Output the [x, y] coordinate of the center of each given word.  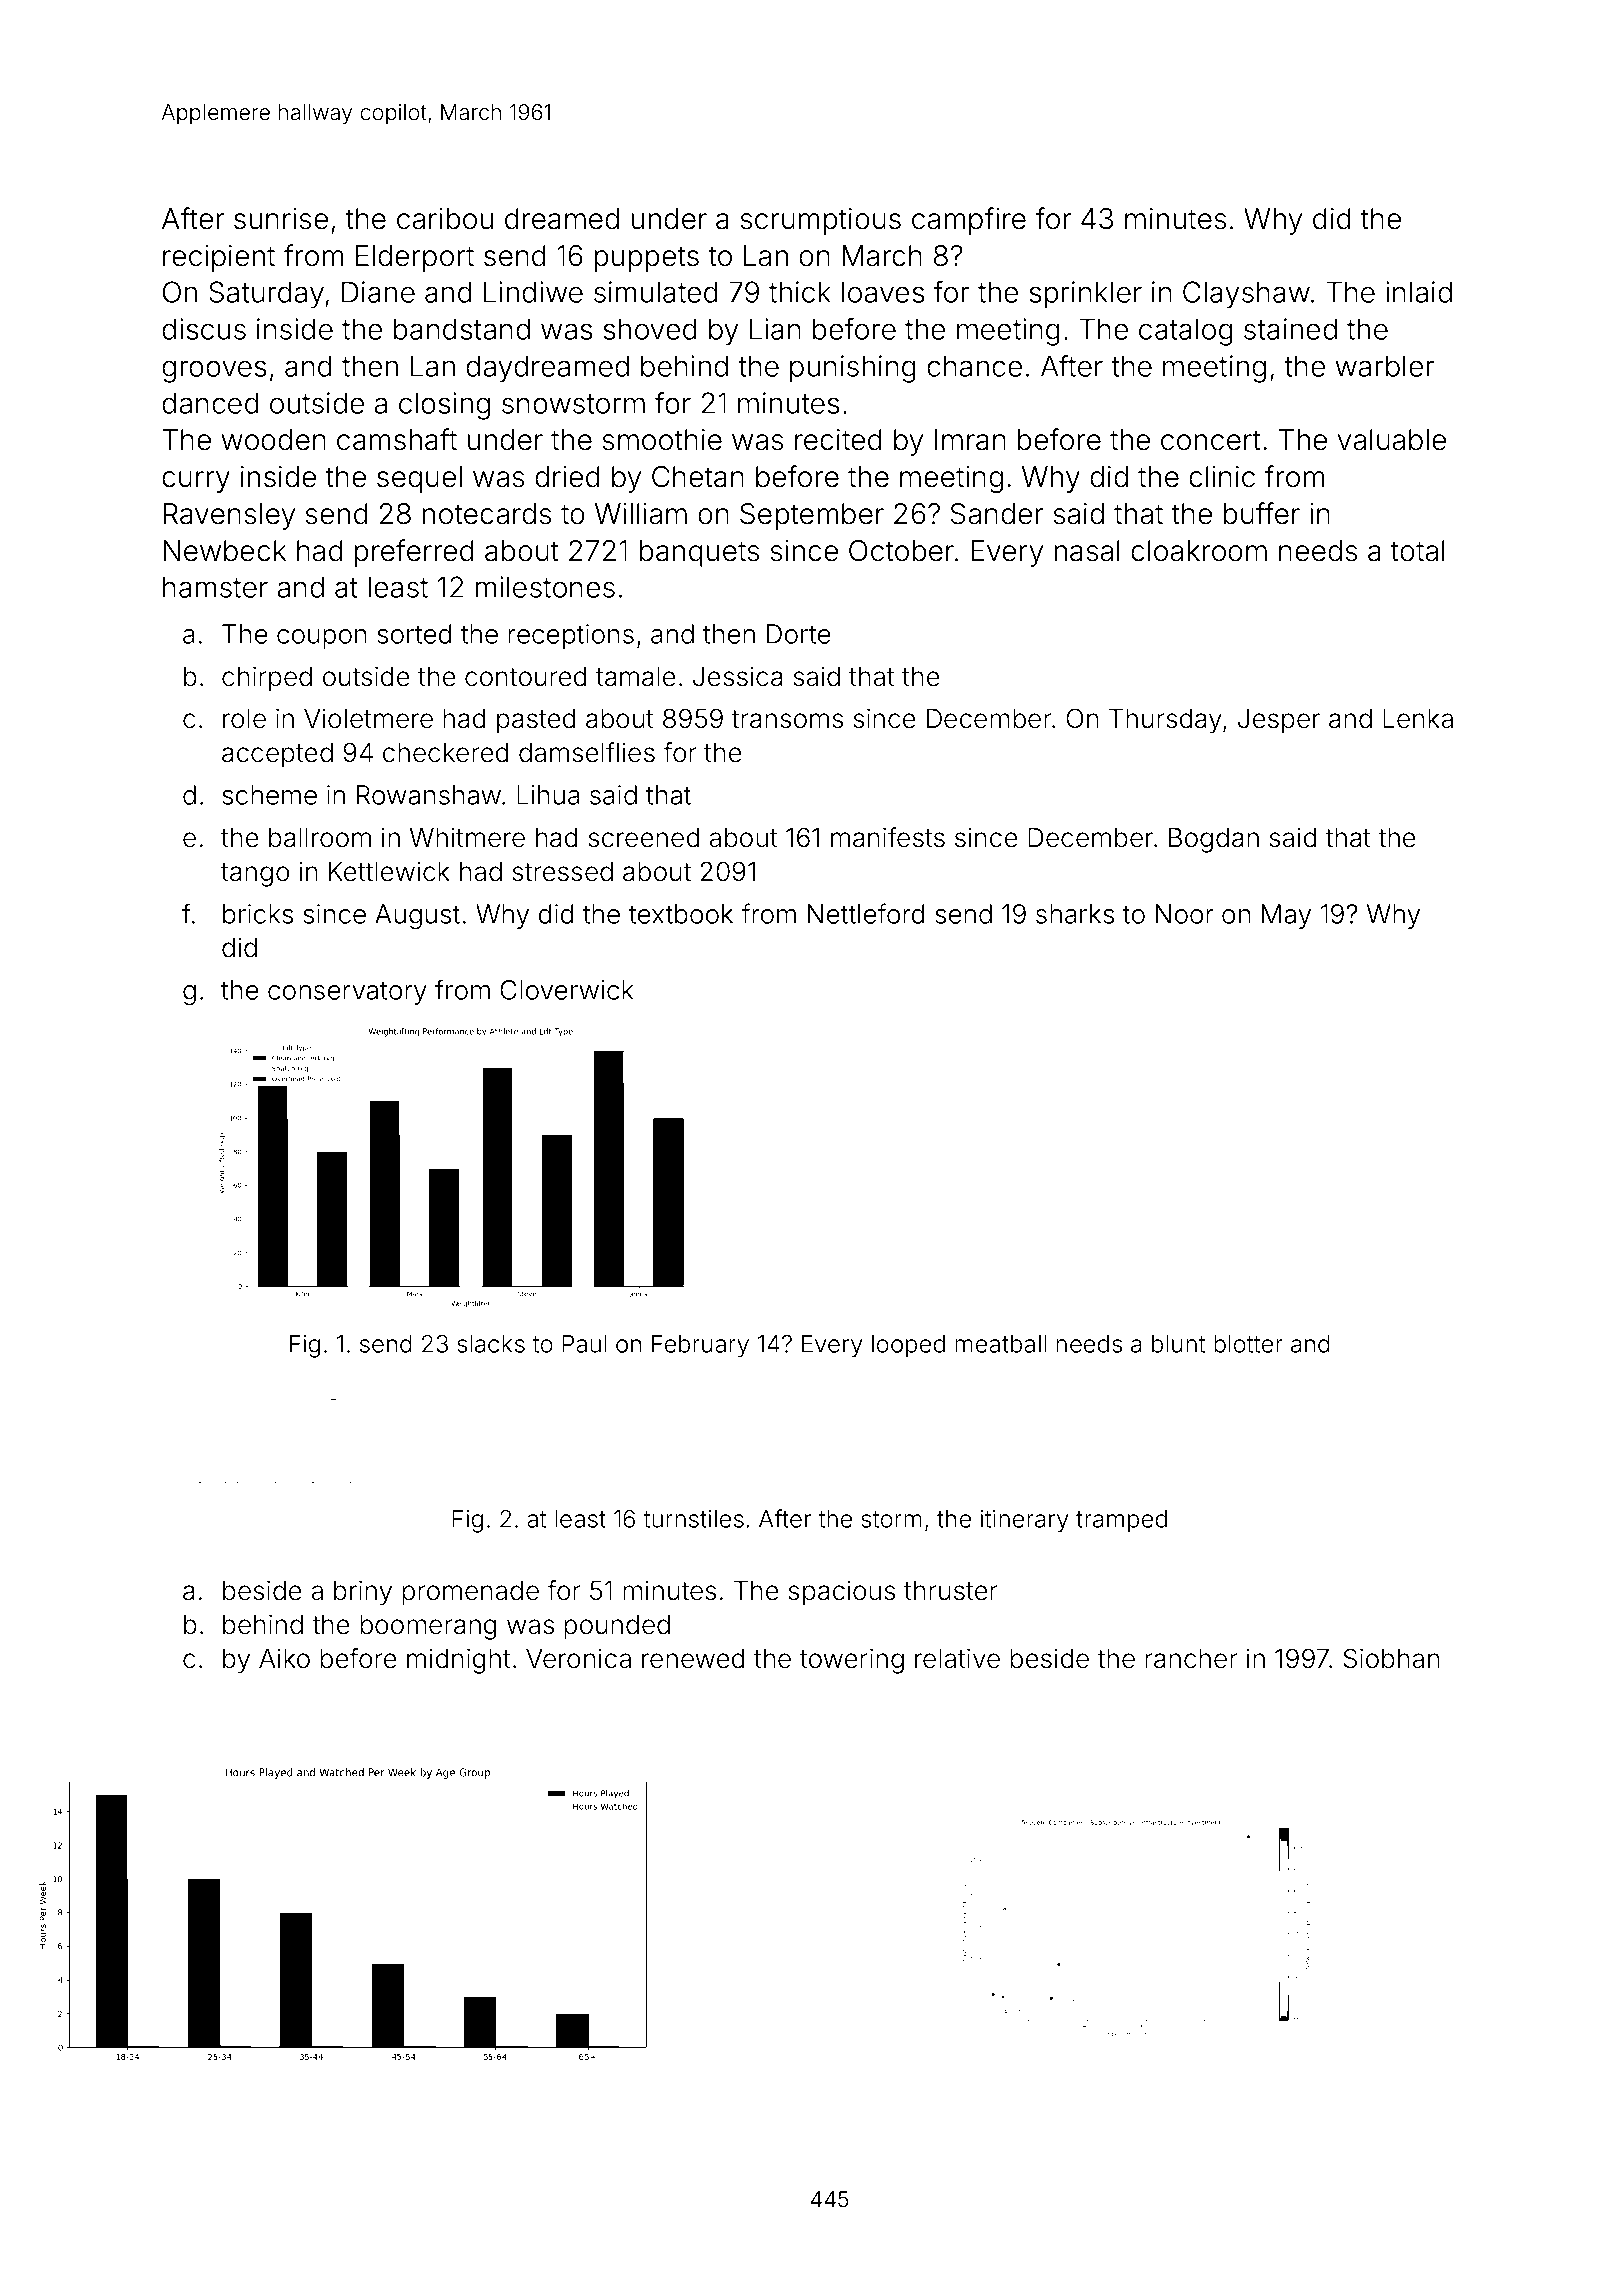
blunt [1178, 1344]
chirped [267, 679]
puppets [647, 259]
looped [908, 1346]
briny [363, 1593]
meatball [1000, 1344]
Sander [997, 514]
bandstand [462, 329]
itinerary [1025, 1521]
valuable [1391, 440]
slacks [491, 1344]
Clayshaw [1246, 295]
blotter [1248, 1344]
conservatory [347, 993]
